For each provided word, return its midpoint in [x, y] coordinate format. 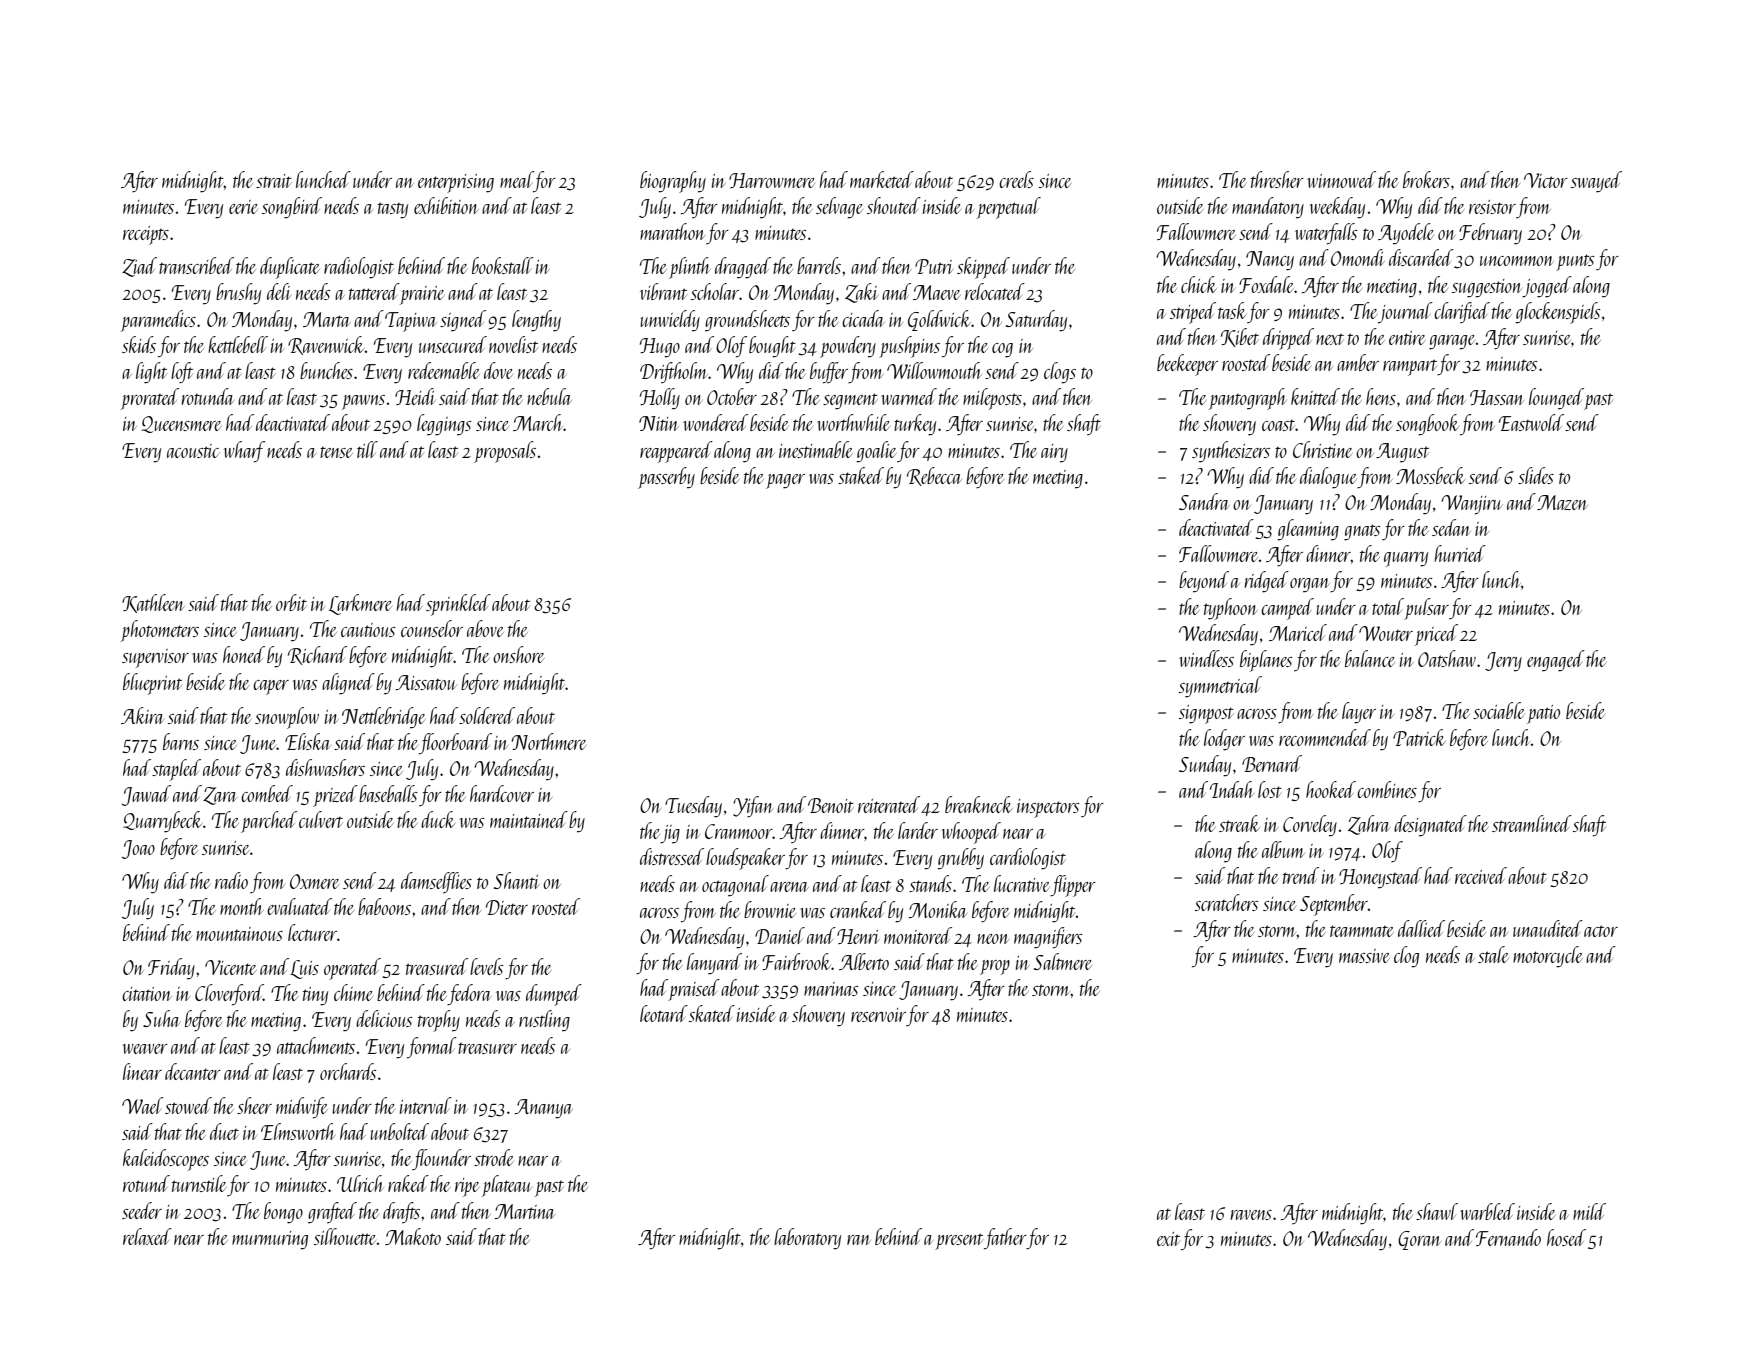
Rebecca [934, 476]
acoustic [193, 451]
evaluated [299, 906]
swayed [1596, 182]
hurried [1460, 553]
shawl [1437, 1211]
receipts [146, 235]
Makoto [413, 1236]
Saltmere [1063, 961]
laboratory [807, 1239]
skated [712, 1013]
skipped [983, 268]
